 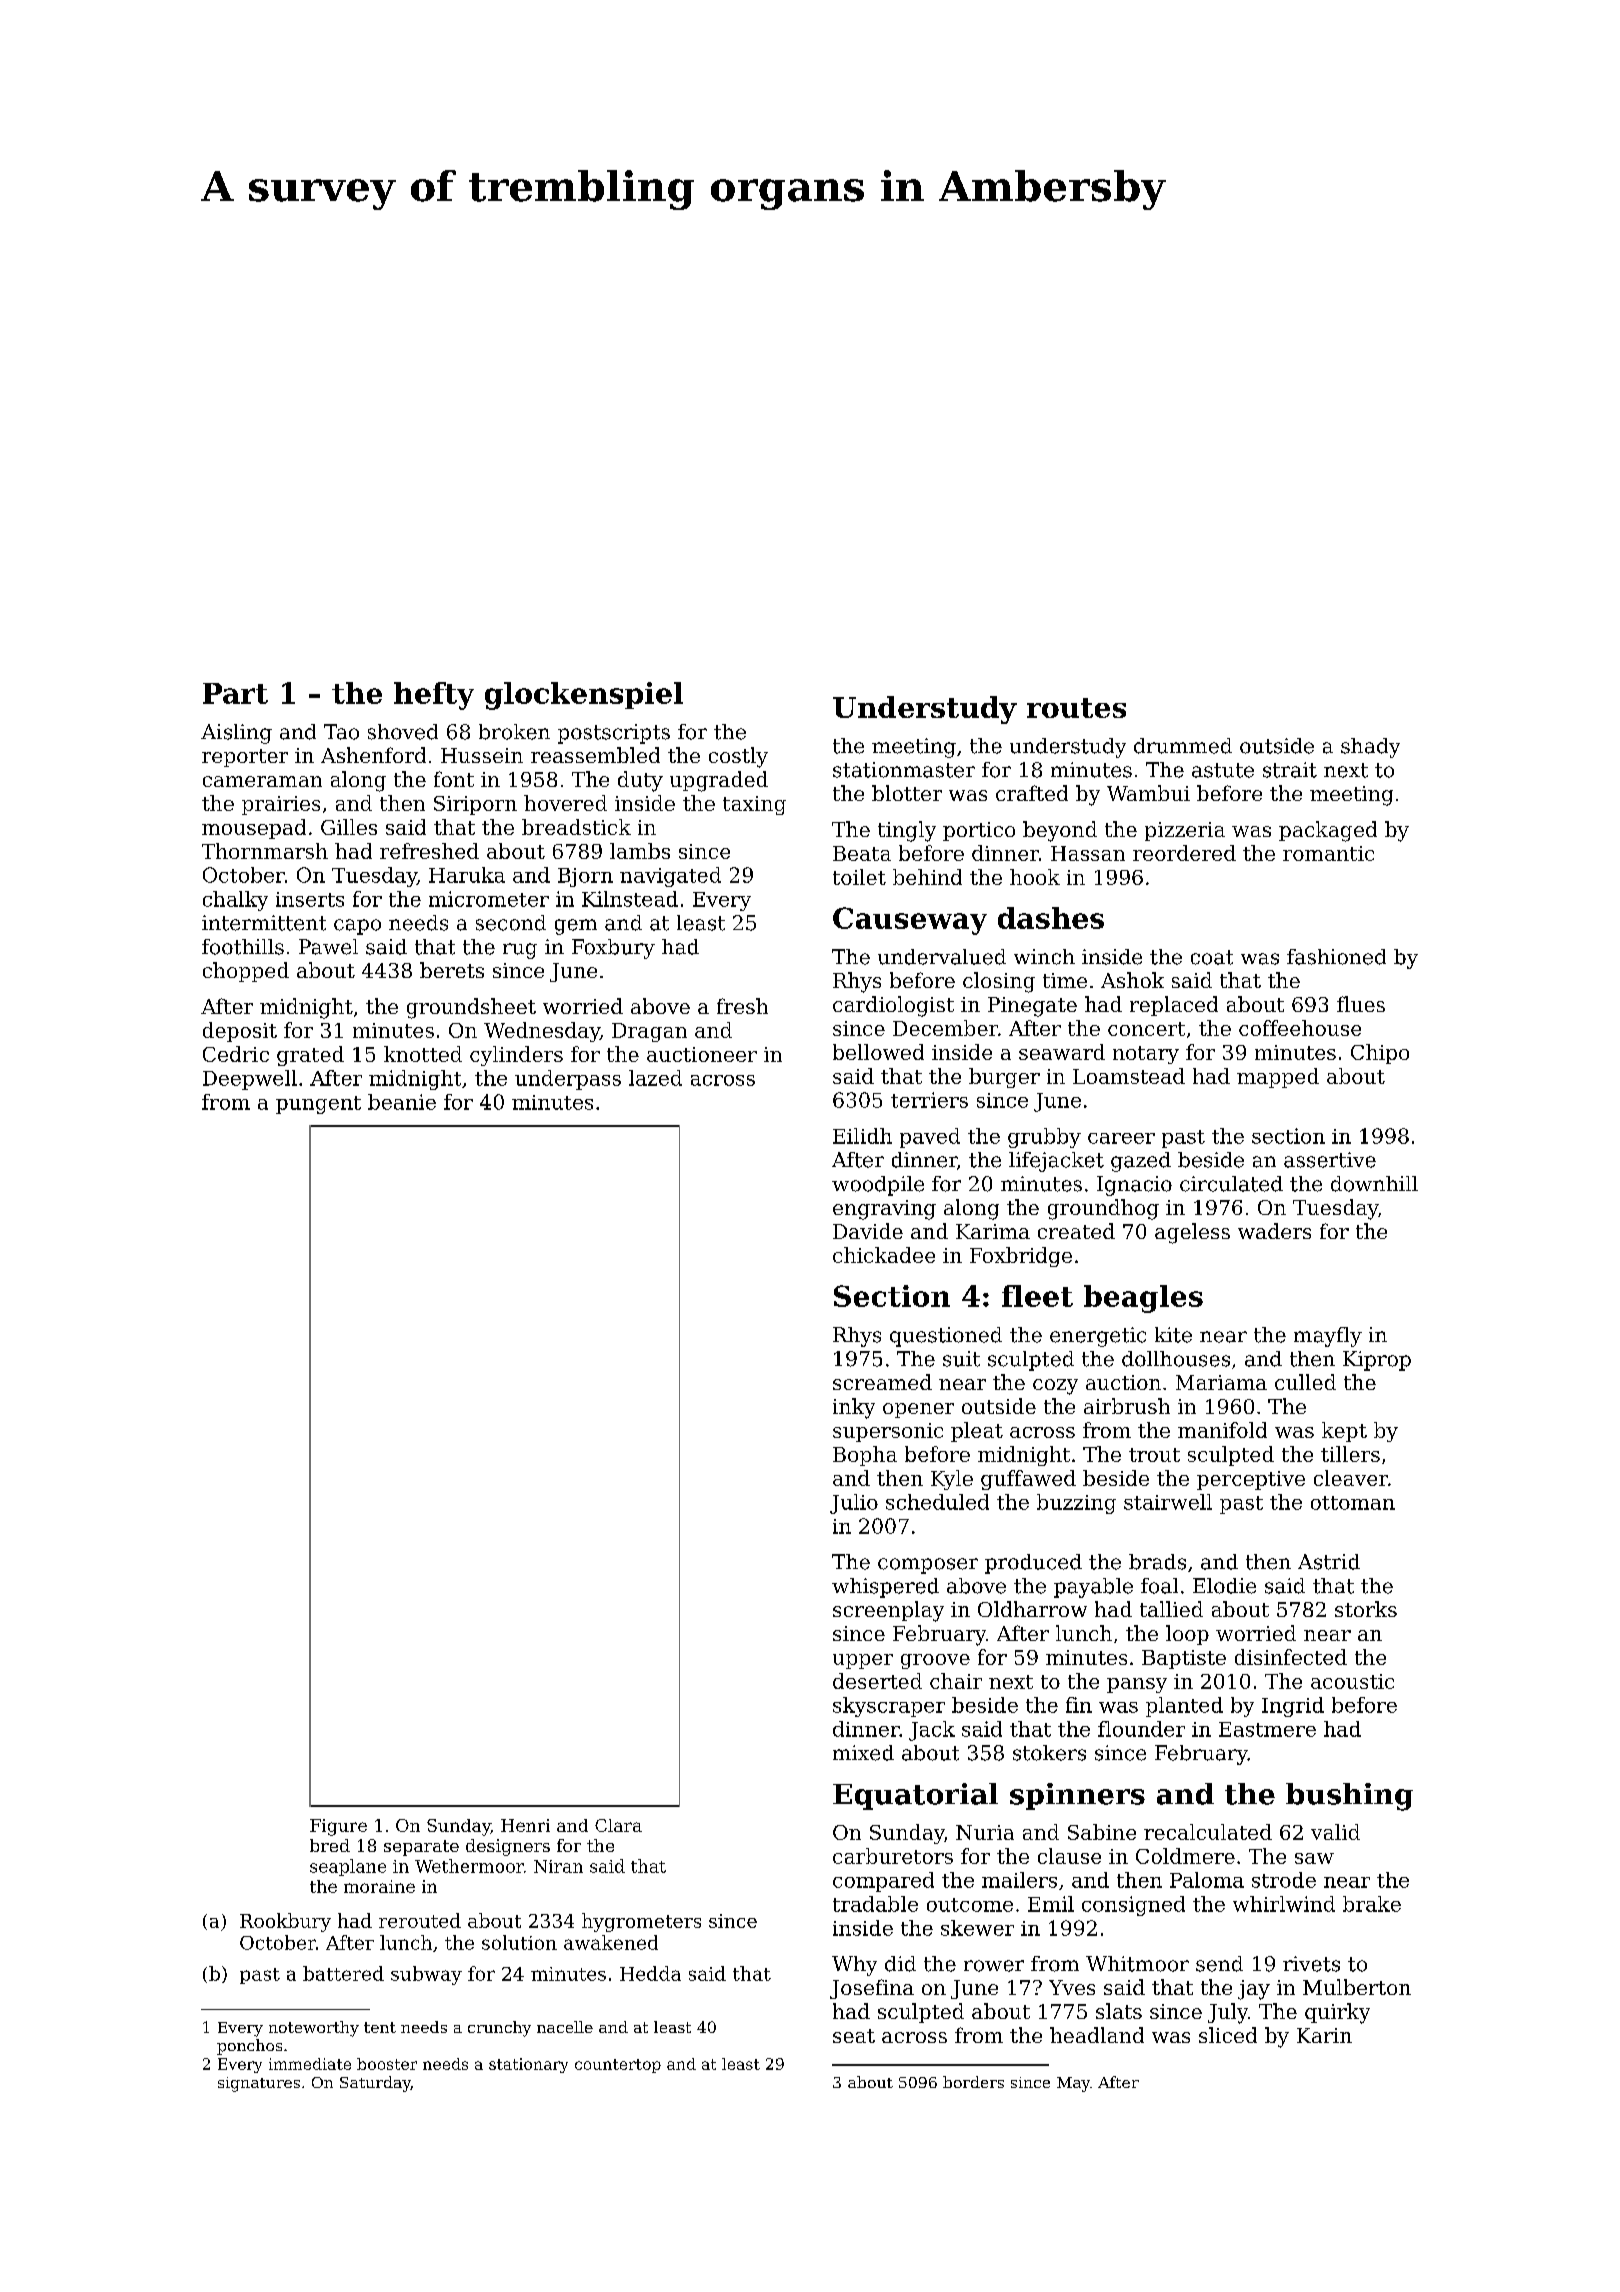 I want to click on Eastmere, so click(x=1267, y=1729).
